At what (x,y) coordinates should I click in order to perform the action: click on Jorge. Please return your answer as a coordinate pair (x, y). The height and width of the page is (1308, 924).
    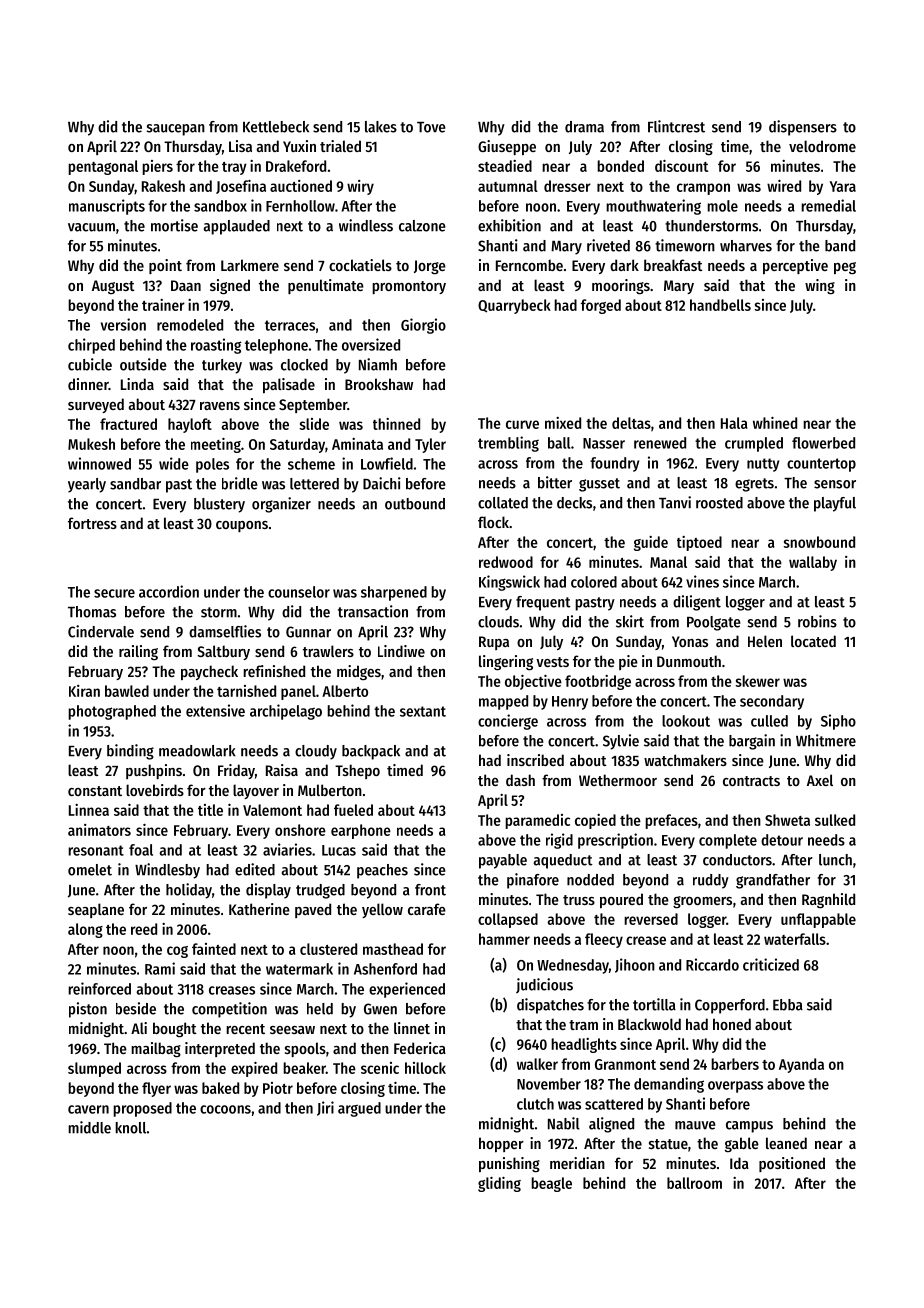
    Looking at the image, I should click on (430, 267).
